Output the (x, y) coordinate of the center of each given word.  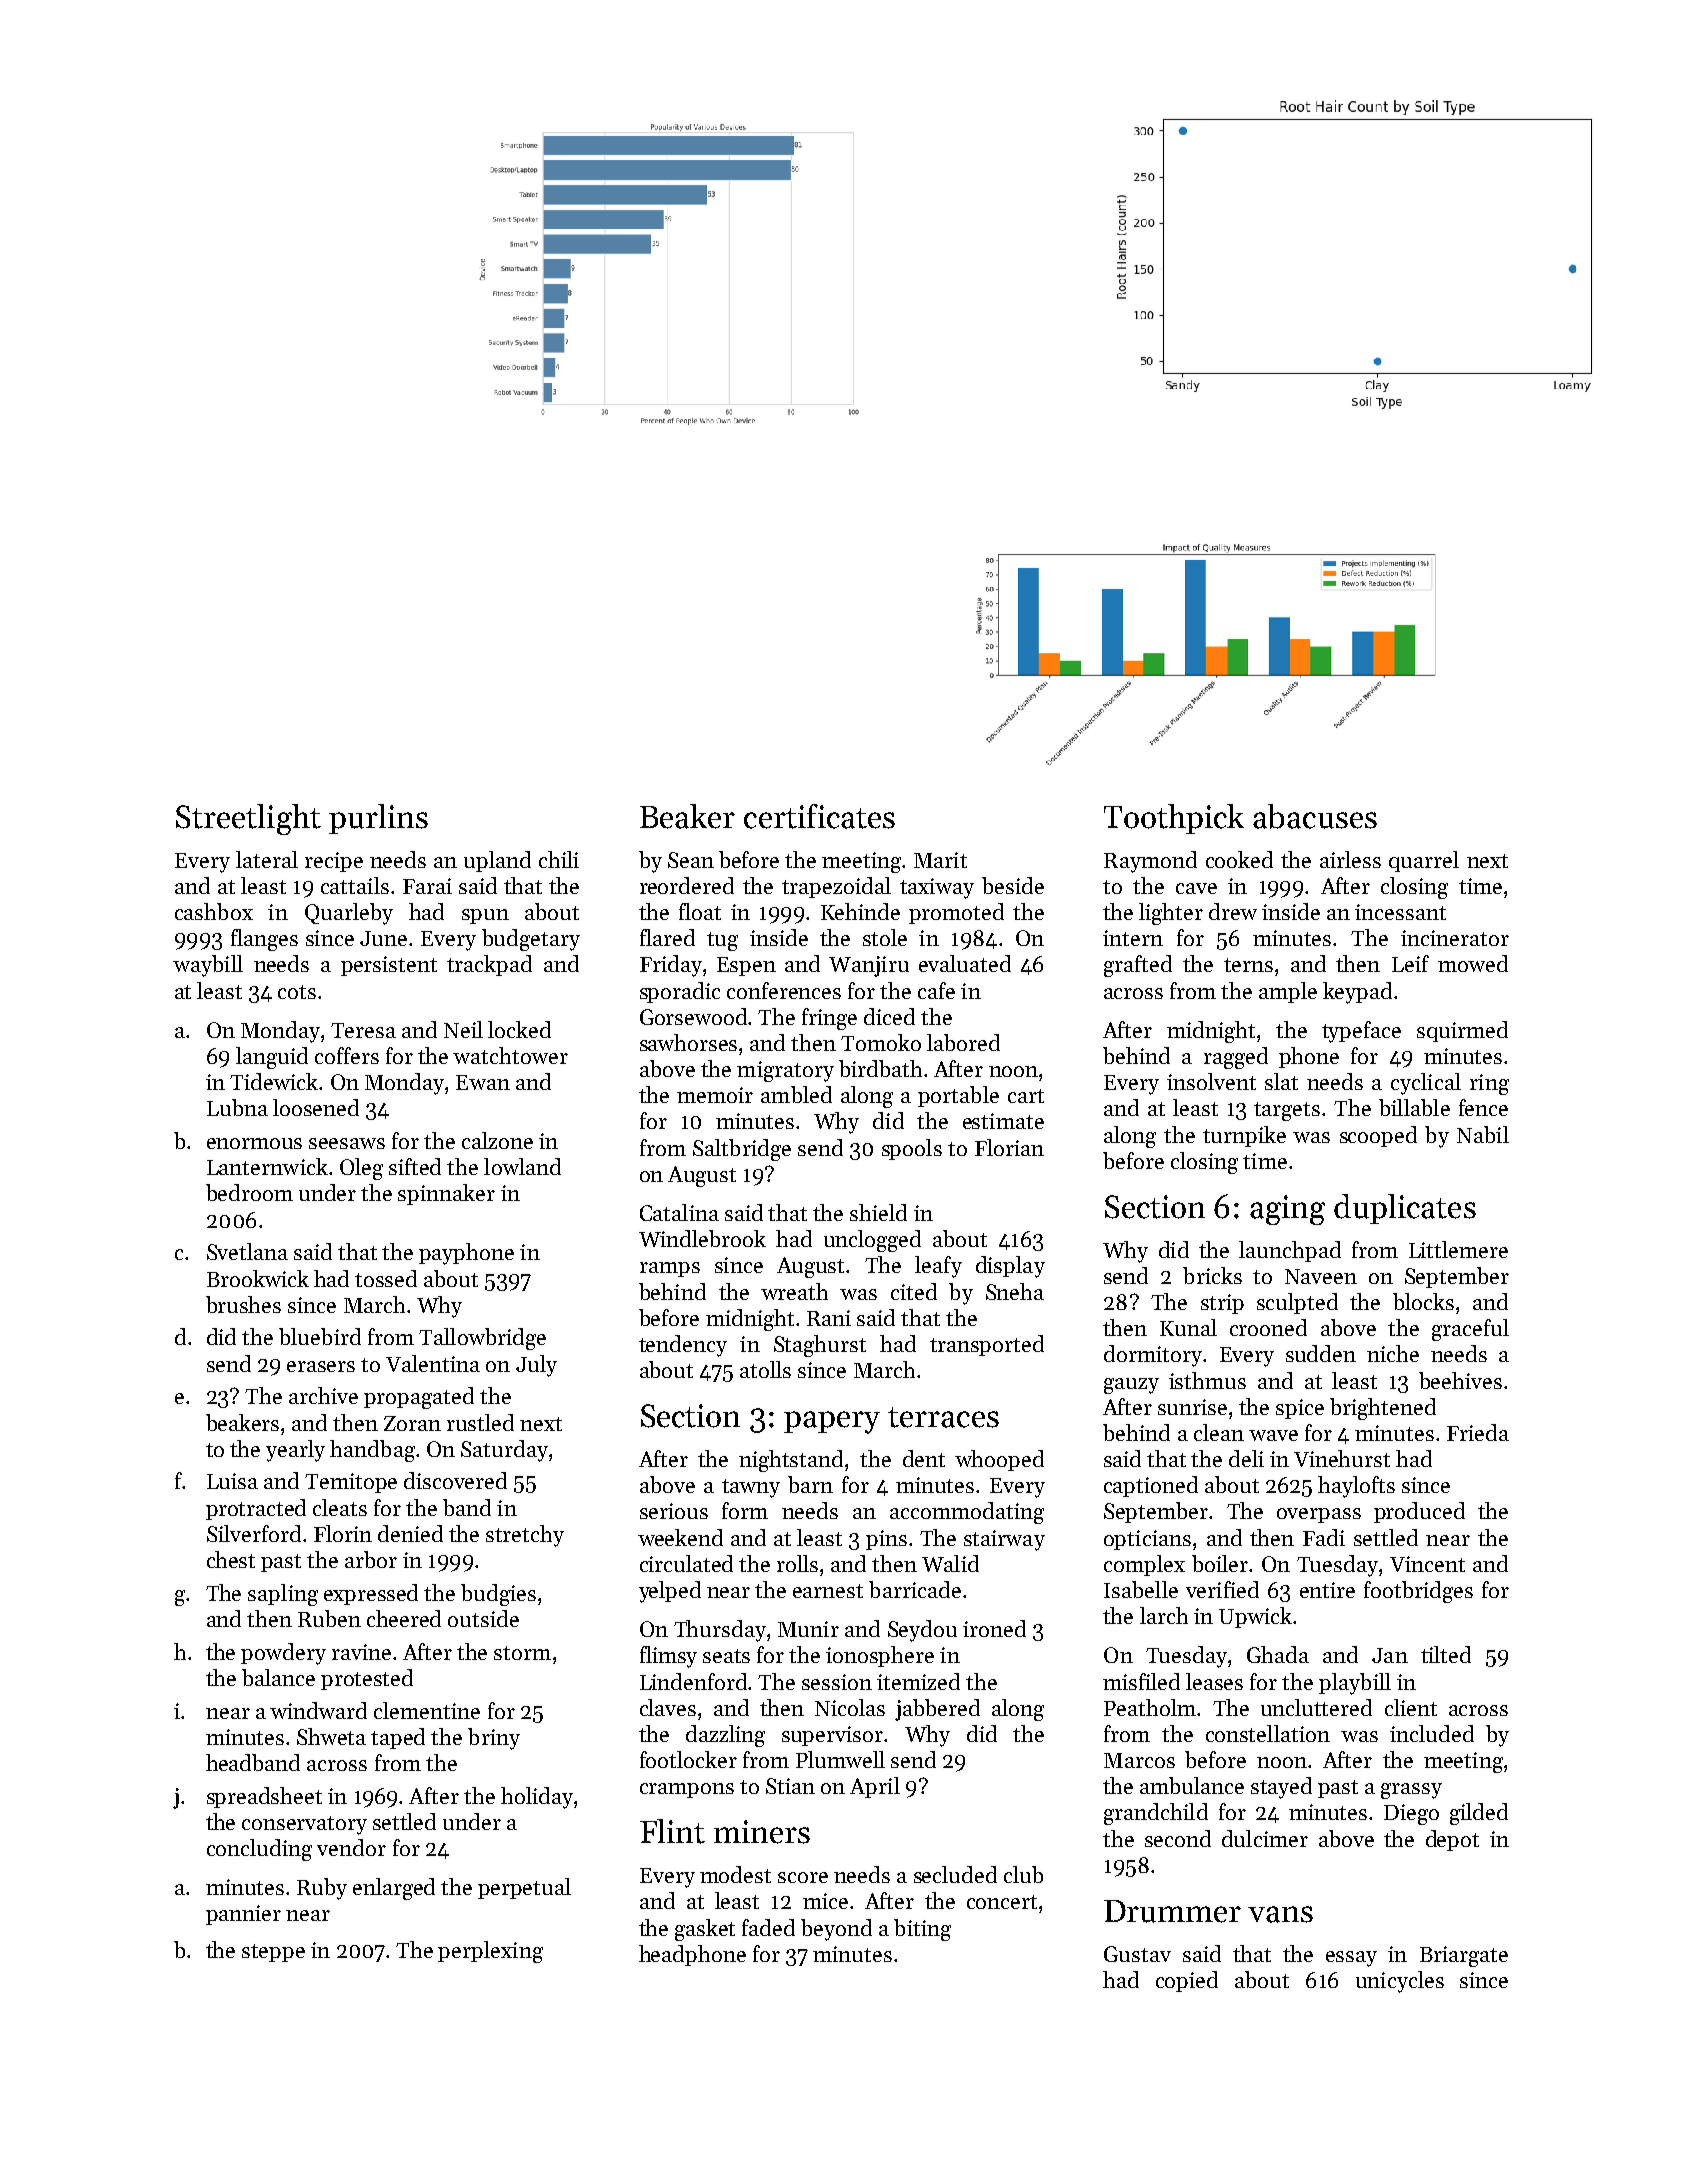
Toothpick (1174, 819)
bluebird (320, 1336)
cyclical (1426, 1084)
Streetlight (248, 819)
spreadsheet (264, 1797)
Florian (1009, 1147)
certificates (819, 816)
